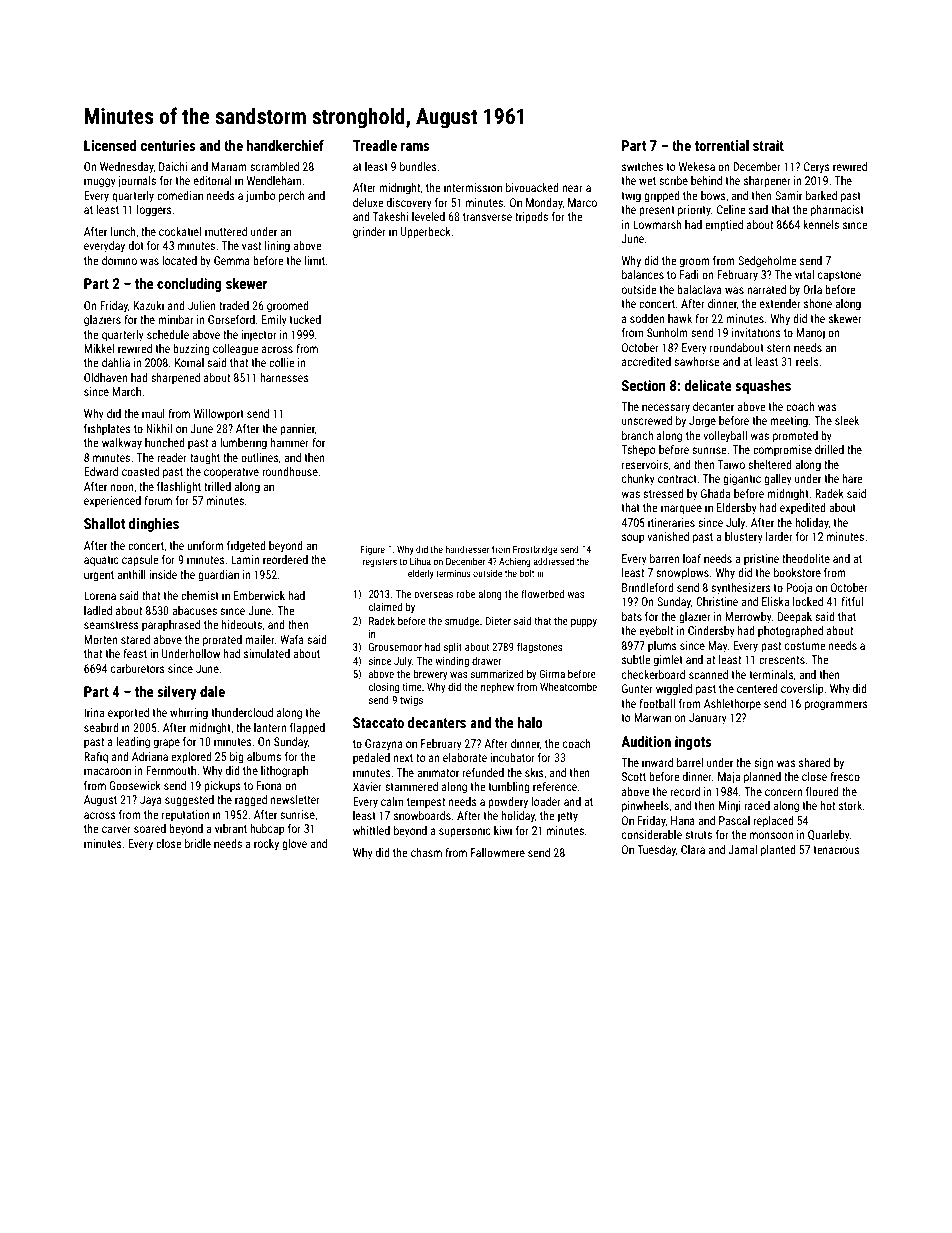 The height and width of the image is (1233, 952). I want to click on delicate, so click(708, 385).
